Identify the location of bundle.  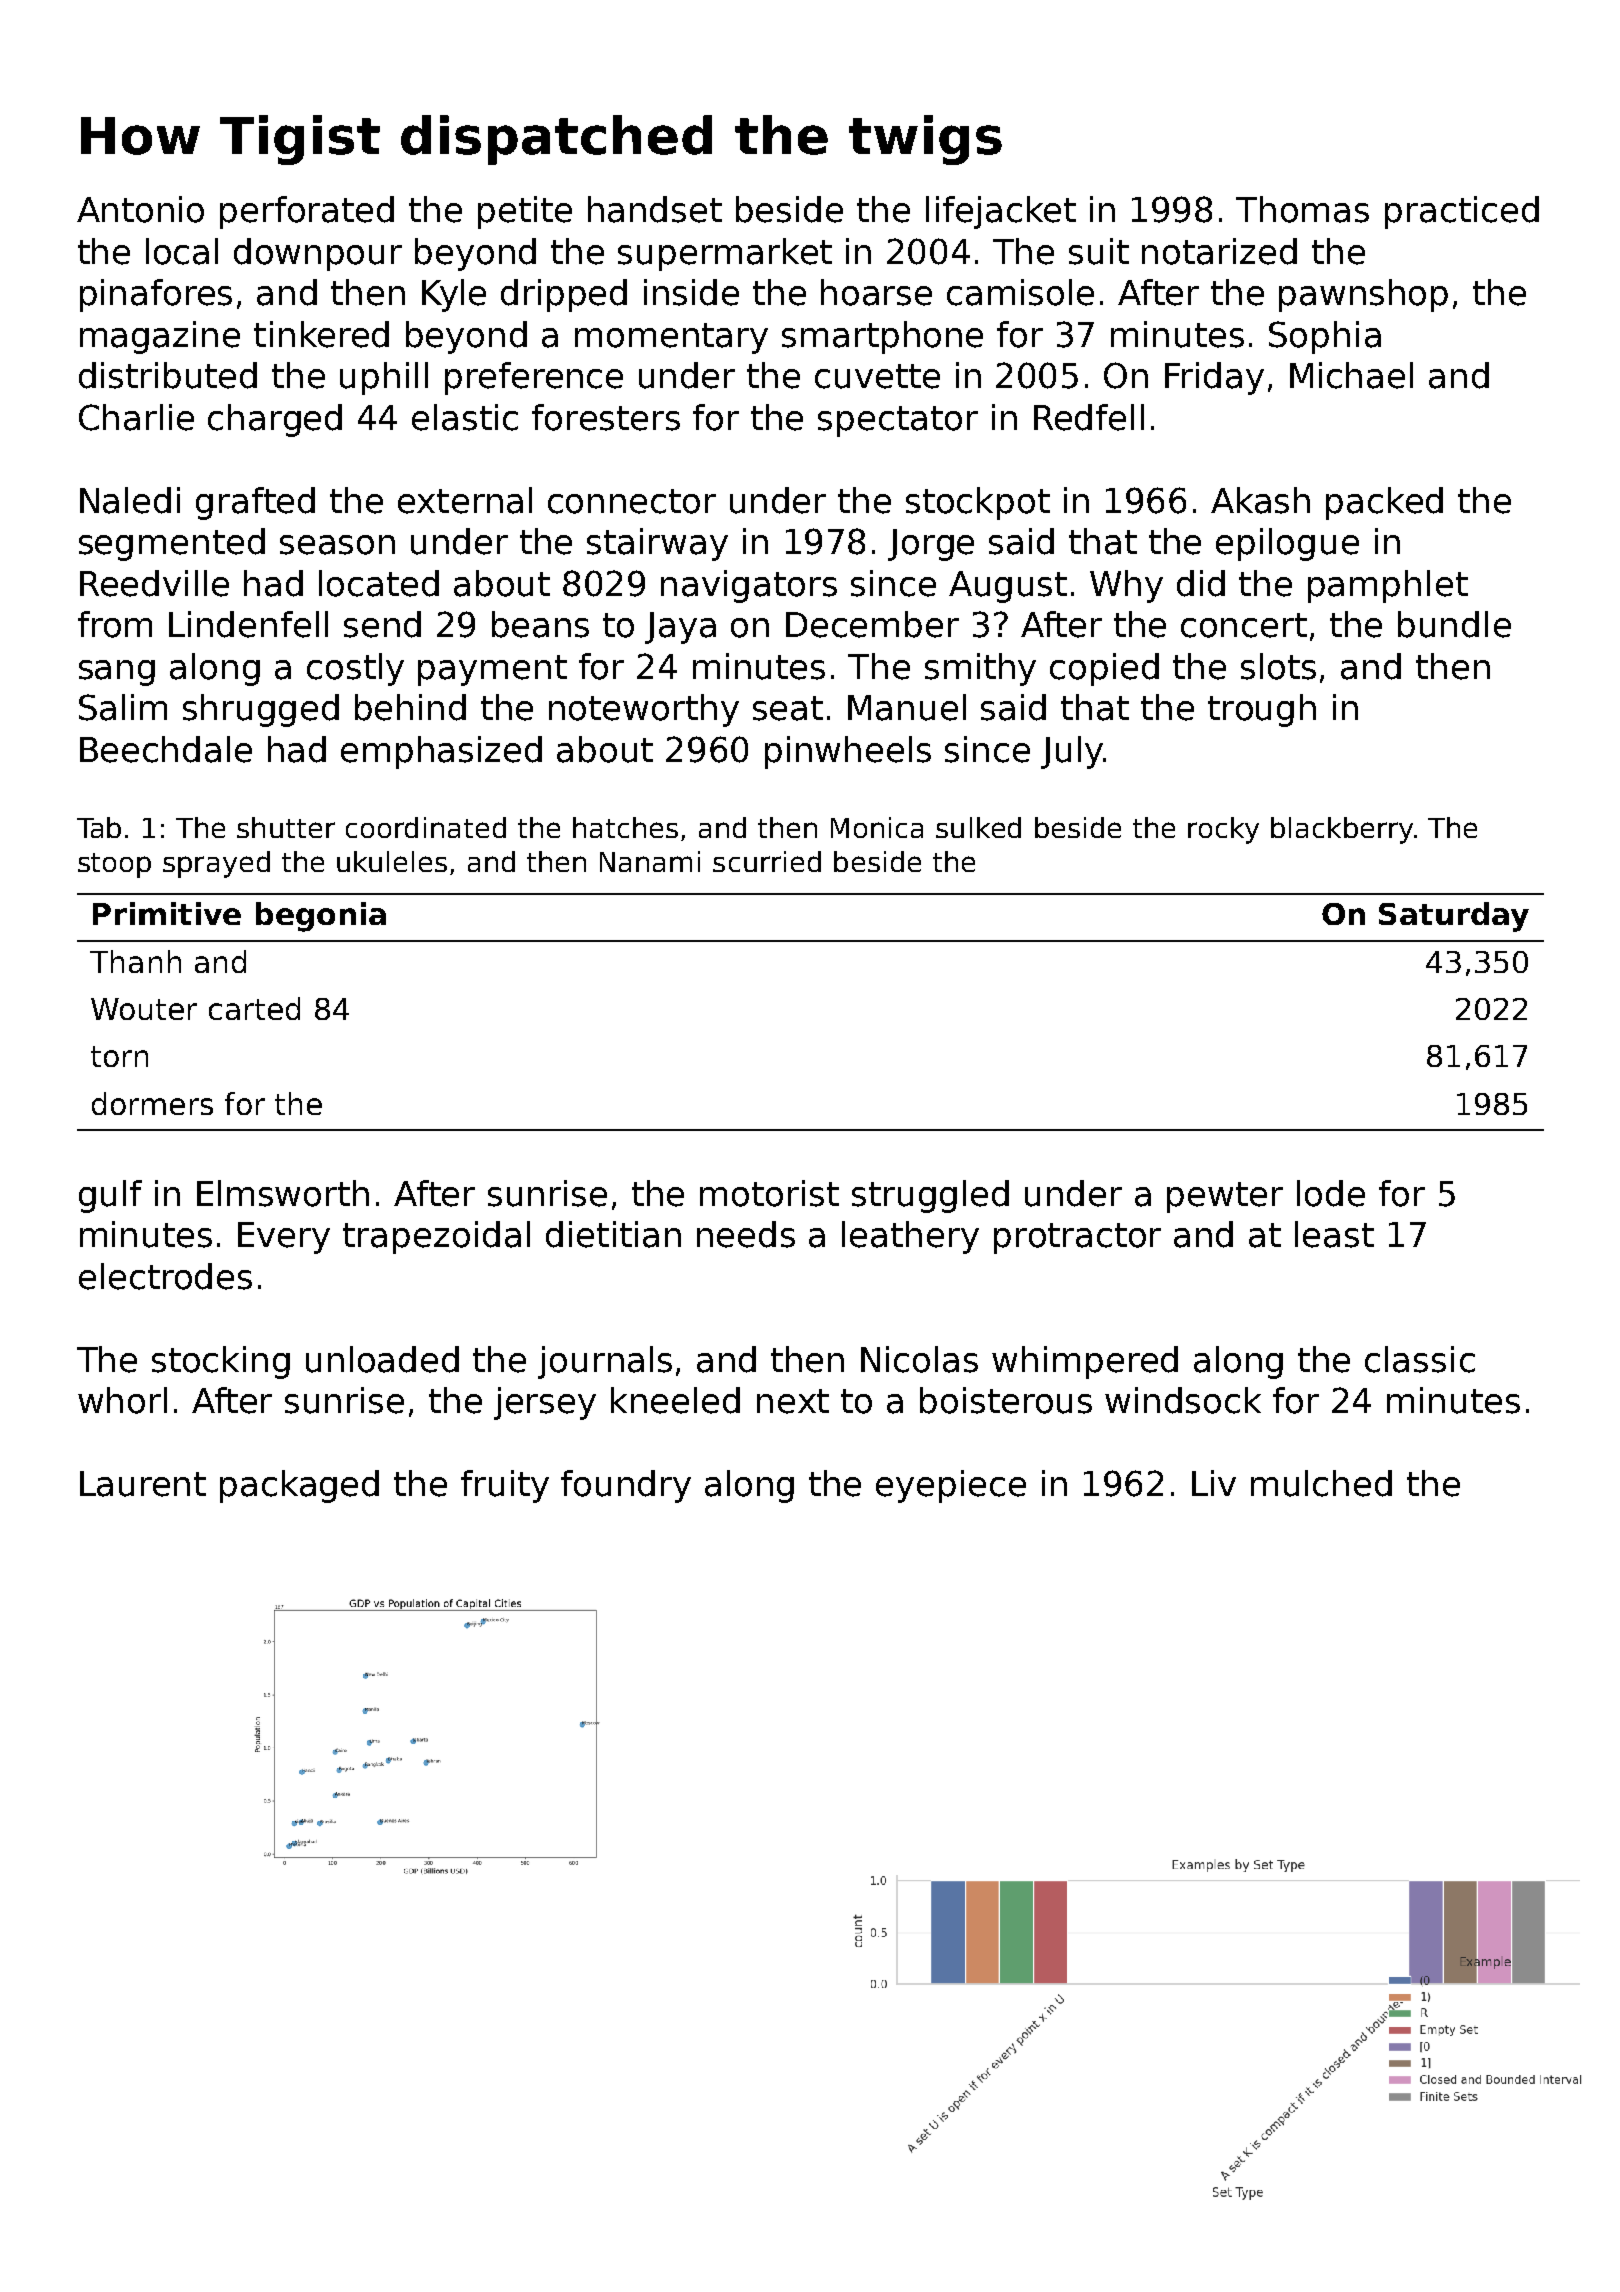
(1454, 624).
